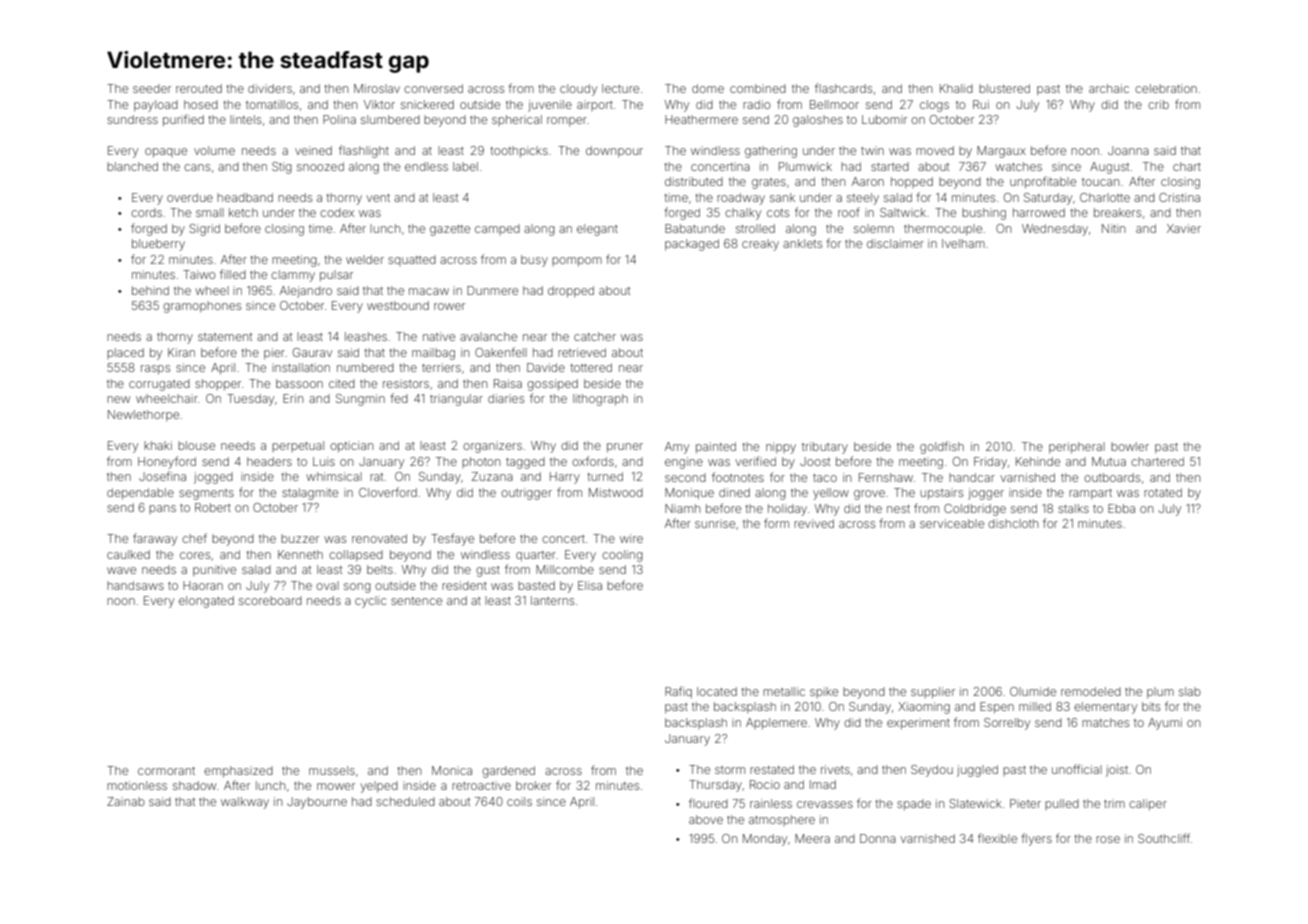 The height and width of the screenshot is (924, 1308). Describe the element at coordinates (194, 785) in the screenshot. I see `shadow` at that location.
